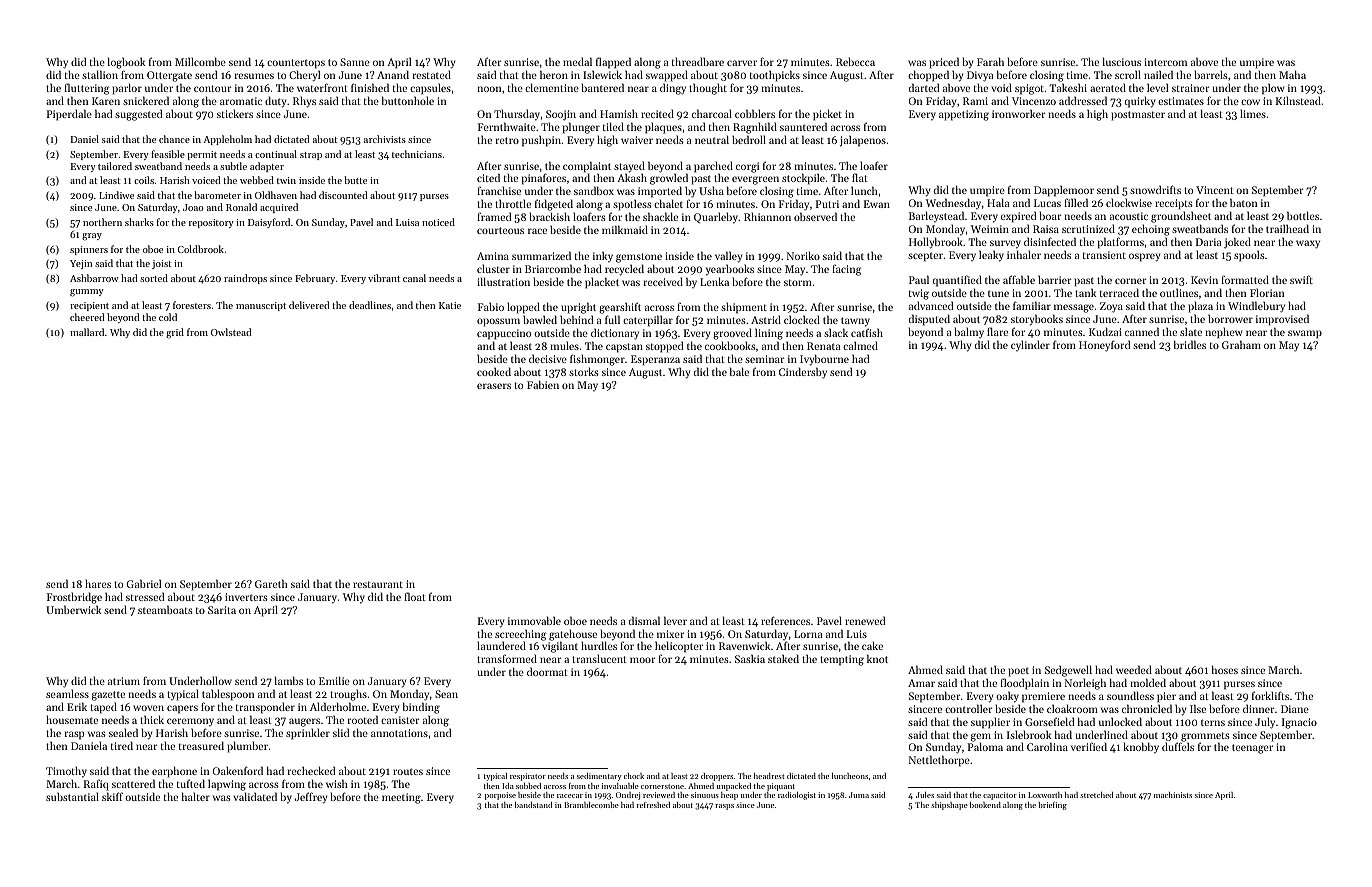 The height and width of the screenshot is (887, 1372). Describe the element at coordinates (1245, 279) in the screenshot. I see `formatted` at that location.
